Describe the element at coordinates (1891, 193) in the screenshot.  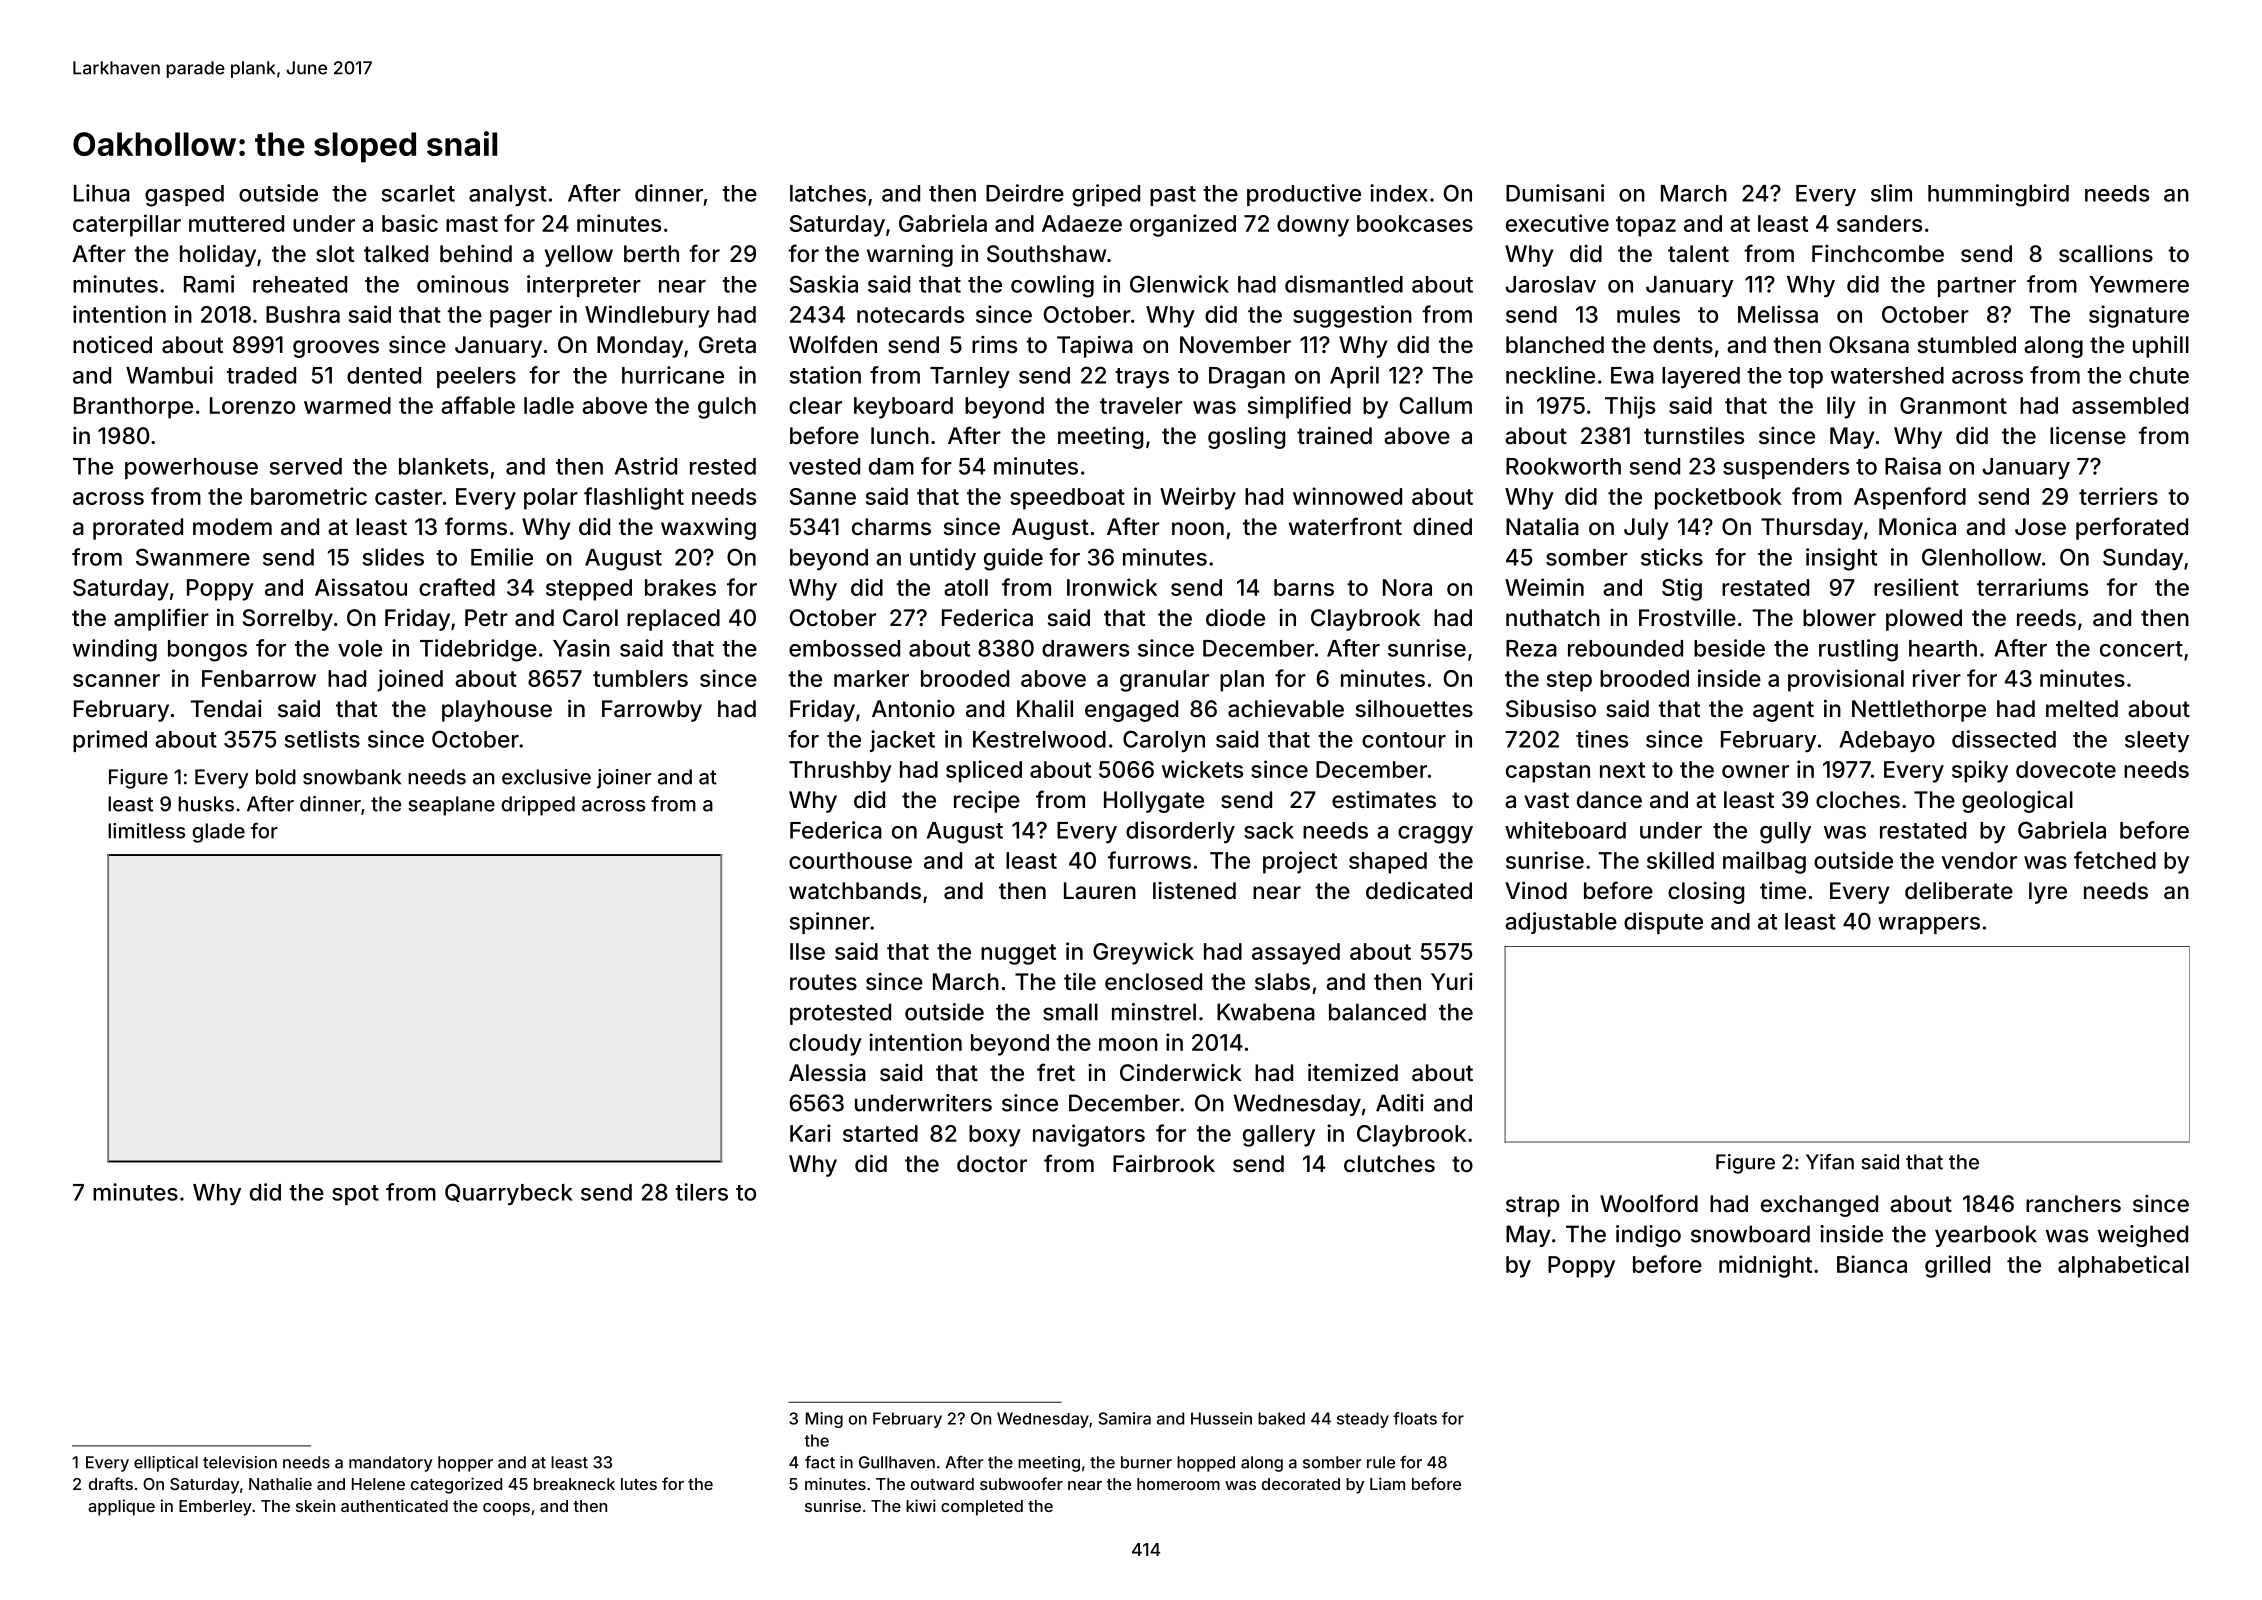
I see `slim` at that location.
